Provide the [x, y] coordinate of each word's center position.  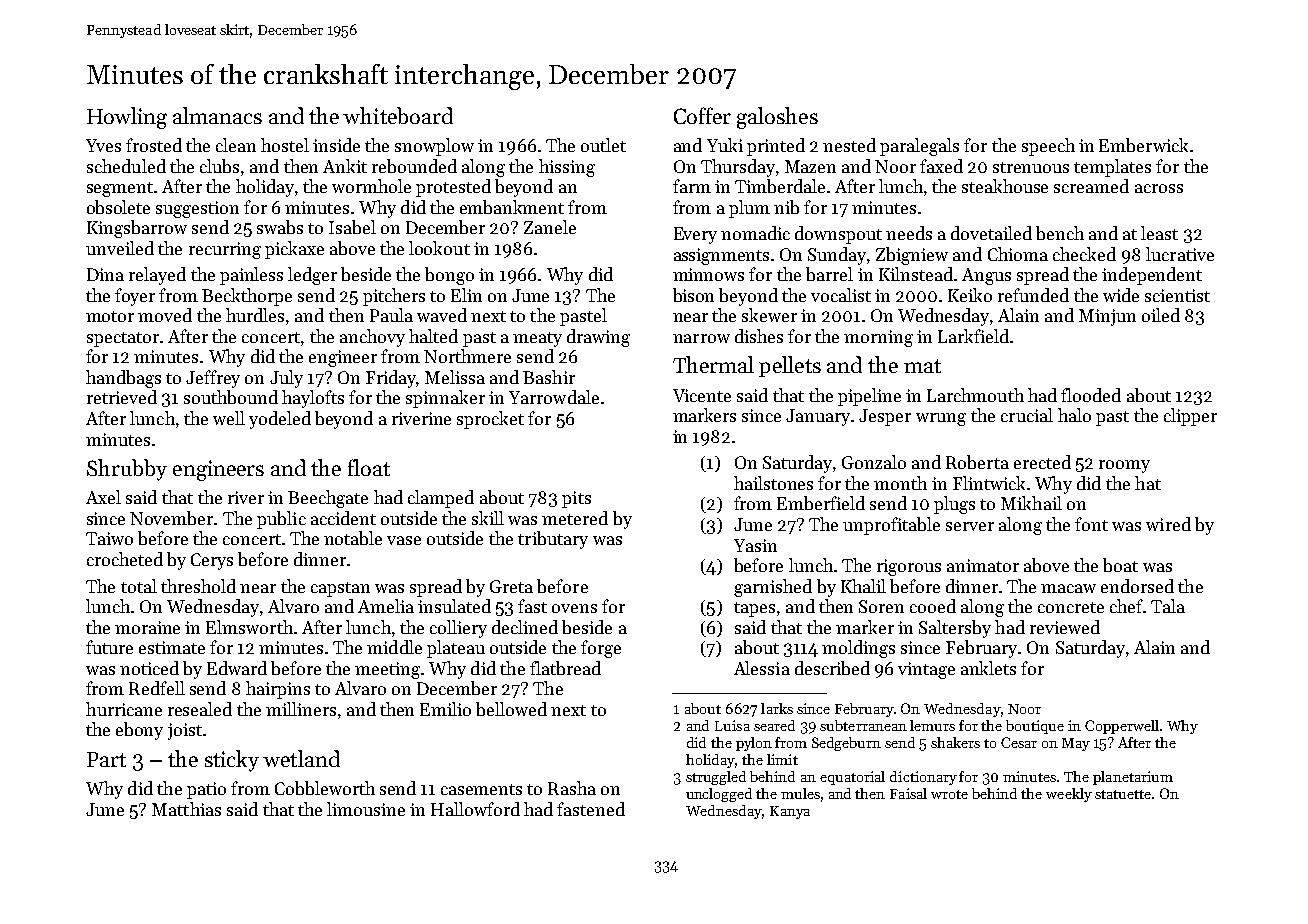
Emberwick [1143, 145]
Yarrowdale [554, 397]
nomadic [755, 233]
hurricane [124, 709]
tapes [754, 609]
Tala [1168, 606]
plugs [954, 505]
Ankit [345, 166]
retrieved [122, 397]
